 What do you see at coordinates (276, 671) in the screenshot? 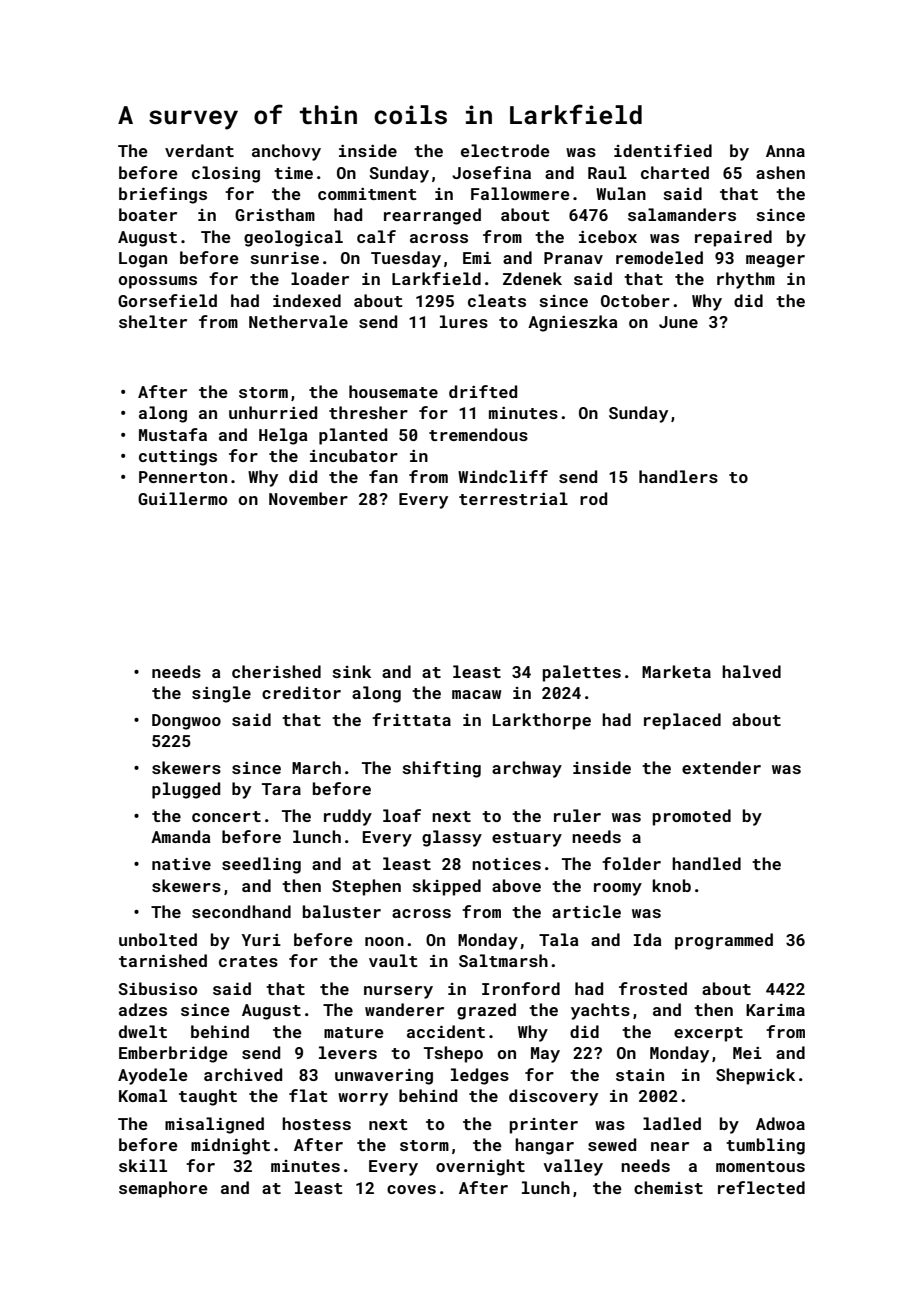
I see `cherished` at bounding box center [276, 671].
